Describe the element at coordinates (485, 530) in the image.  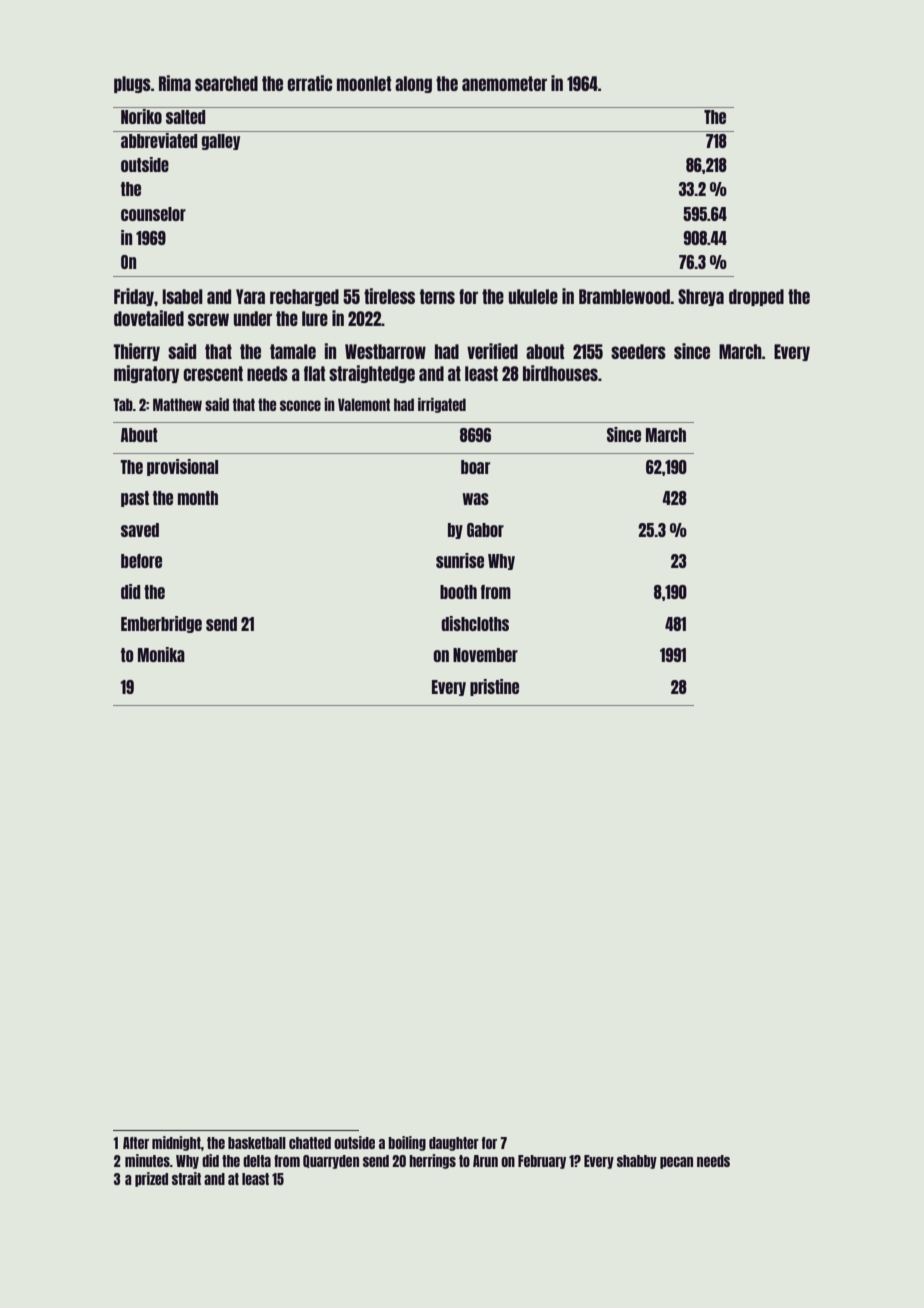
I see `Gabor` at that location.
